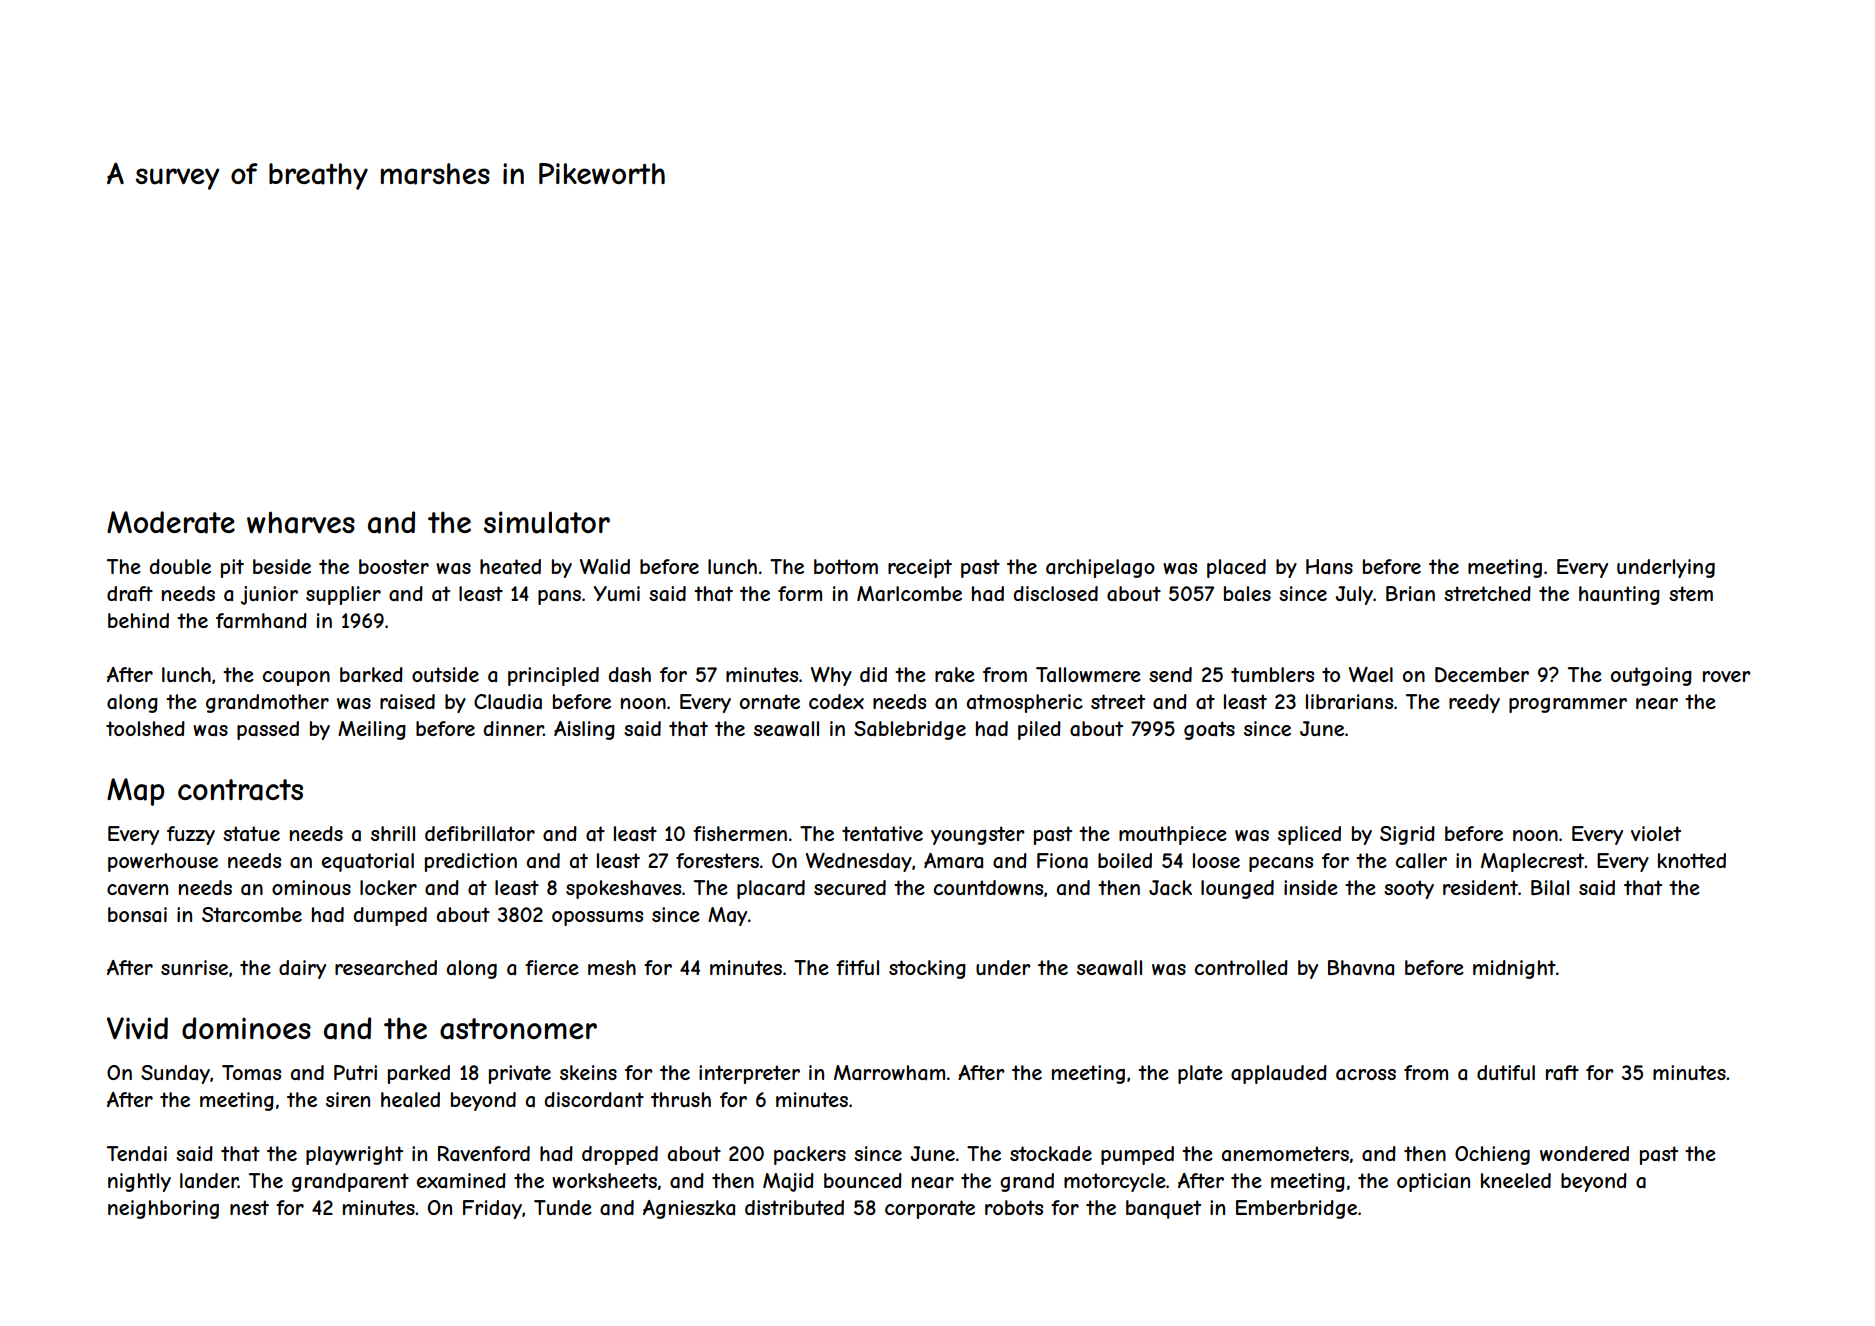 Image resolution: width=1875 pixels, height=1326 pixels. I want to click on sunrise, so click(194, 967).
